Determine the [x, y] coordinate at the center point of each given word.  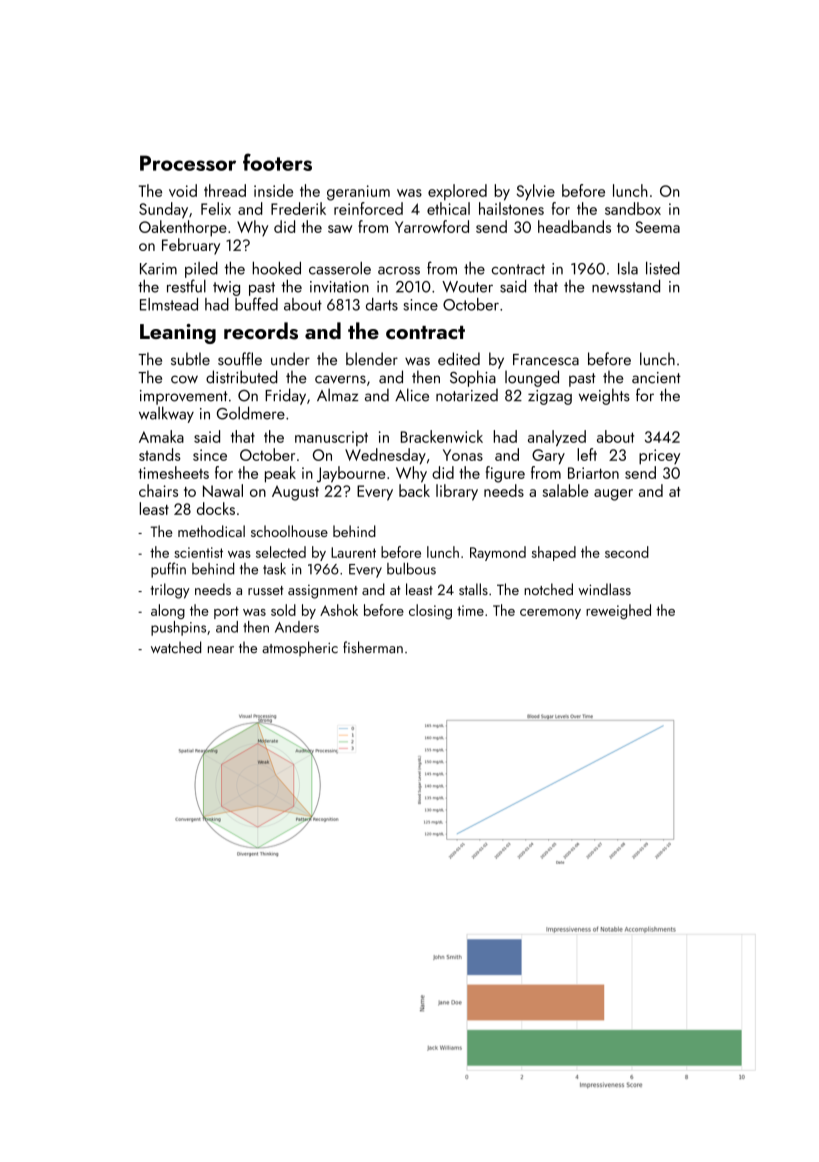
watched [176, 647]
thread [225, 190]
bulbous [411, 569]
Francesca [546, 360]
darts [382, 304]
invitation [339, 287]
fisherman [373, 647]
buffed [256, 304]
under [290, 359]
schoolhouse [289, 531]
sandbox [633, 208]
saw [340, 229]
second [627, 552]
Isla [628, 268]
